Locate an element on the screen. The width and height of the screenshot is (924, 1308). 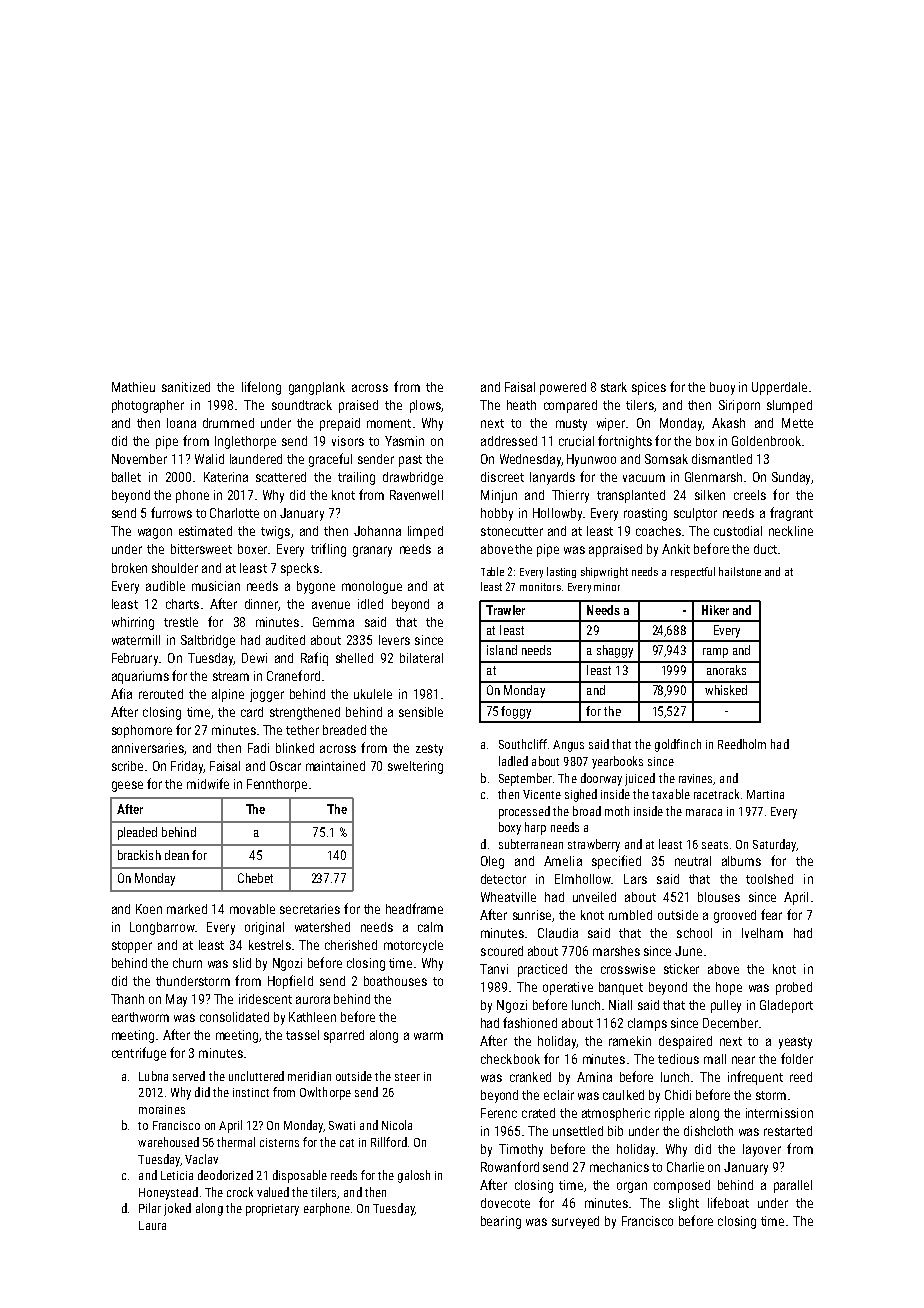
rumbled is located at coordinates (630, 915).
